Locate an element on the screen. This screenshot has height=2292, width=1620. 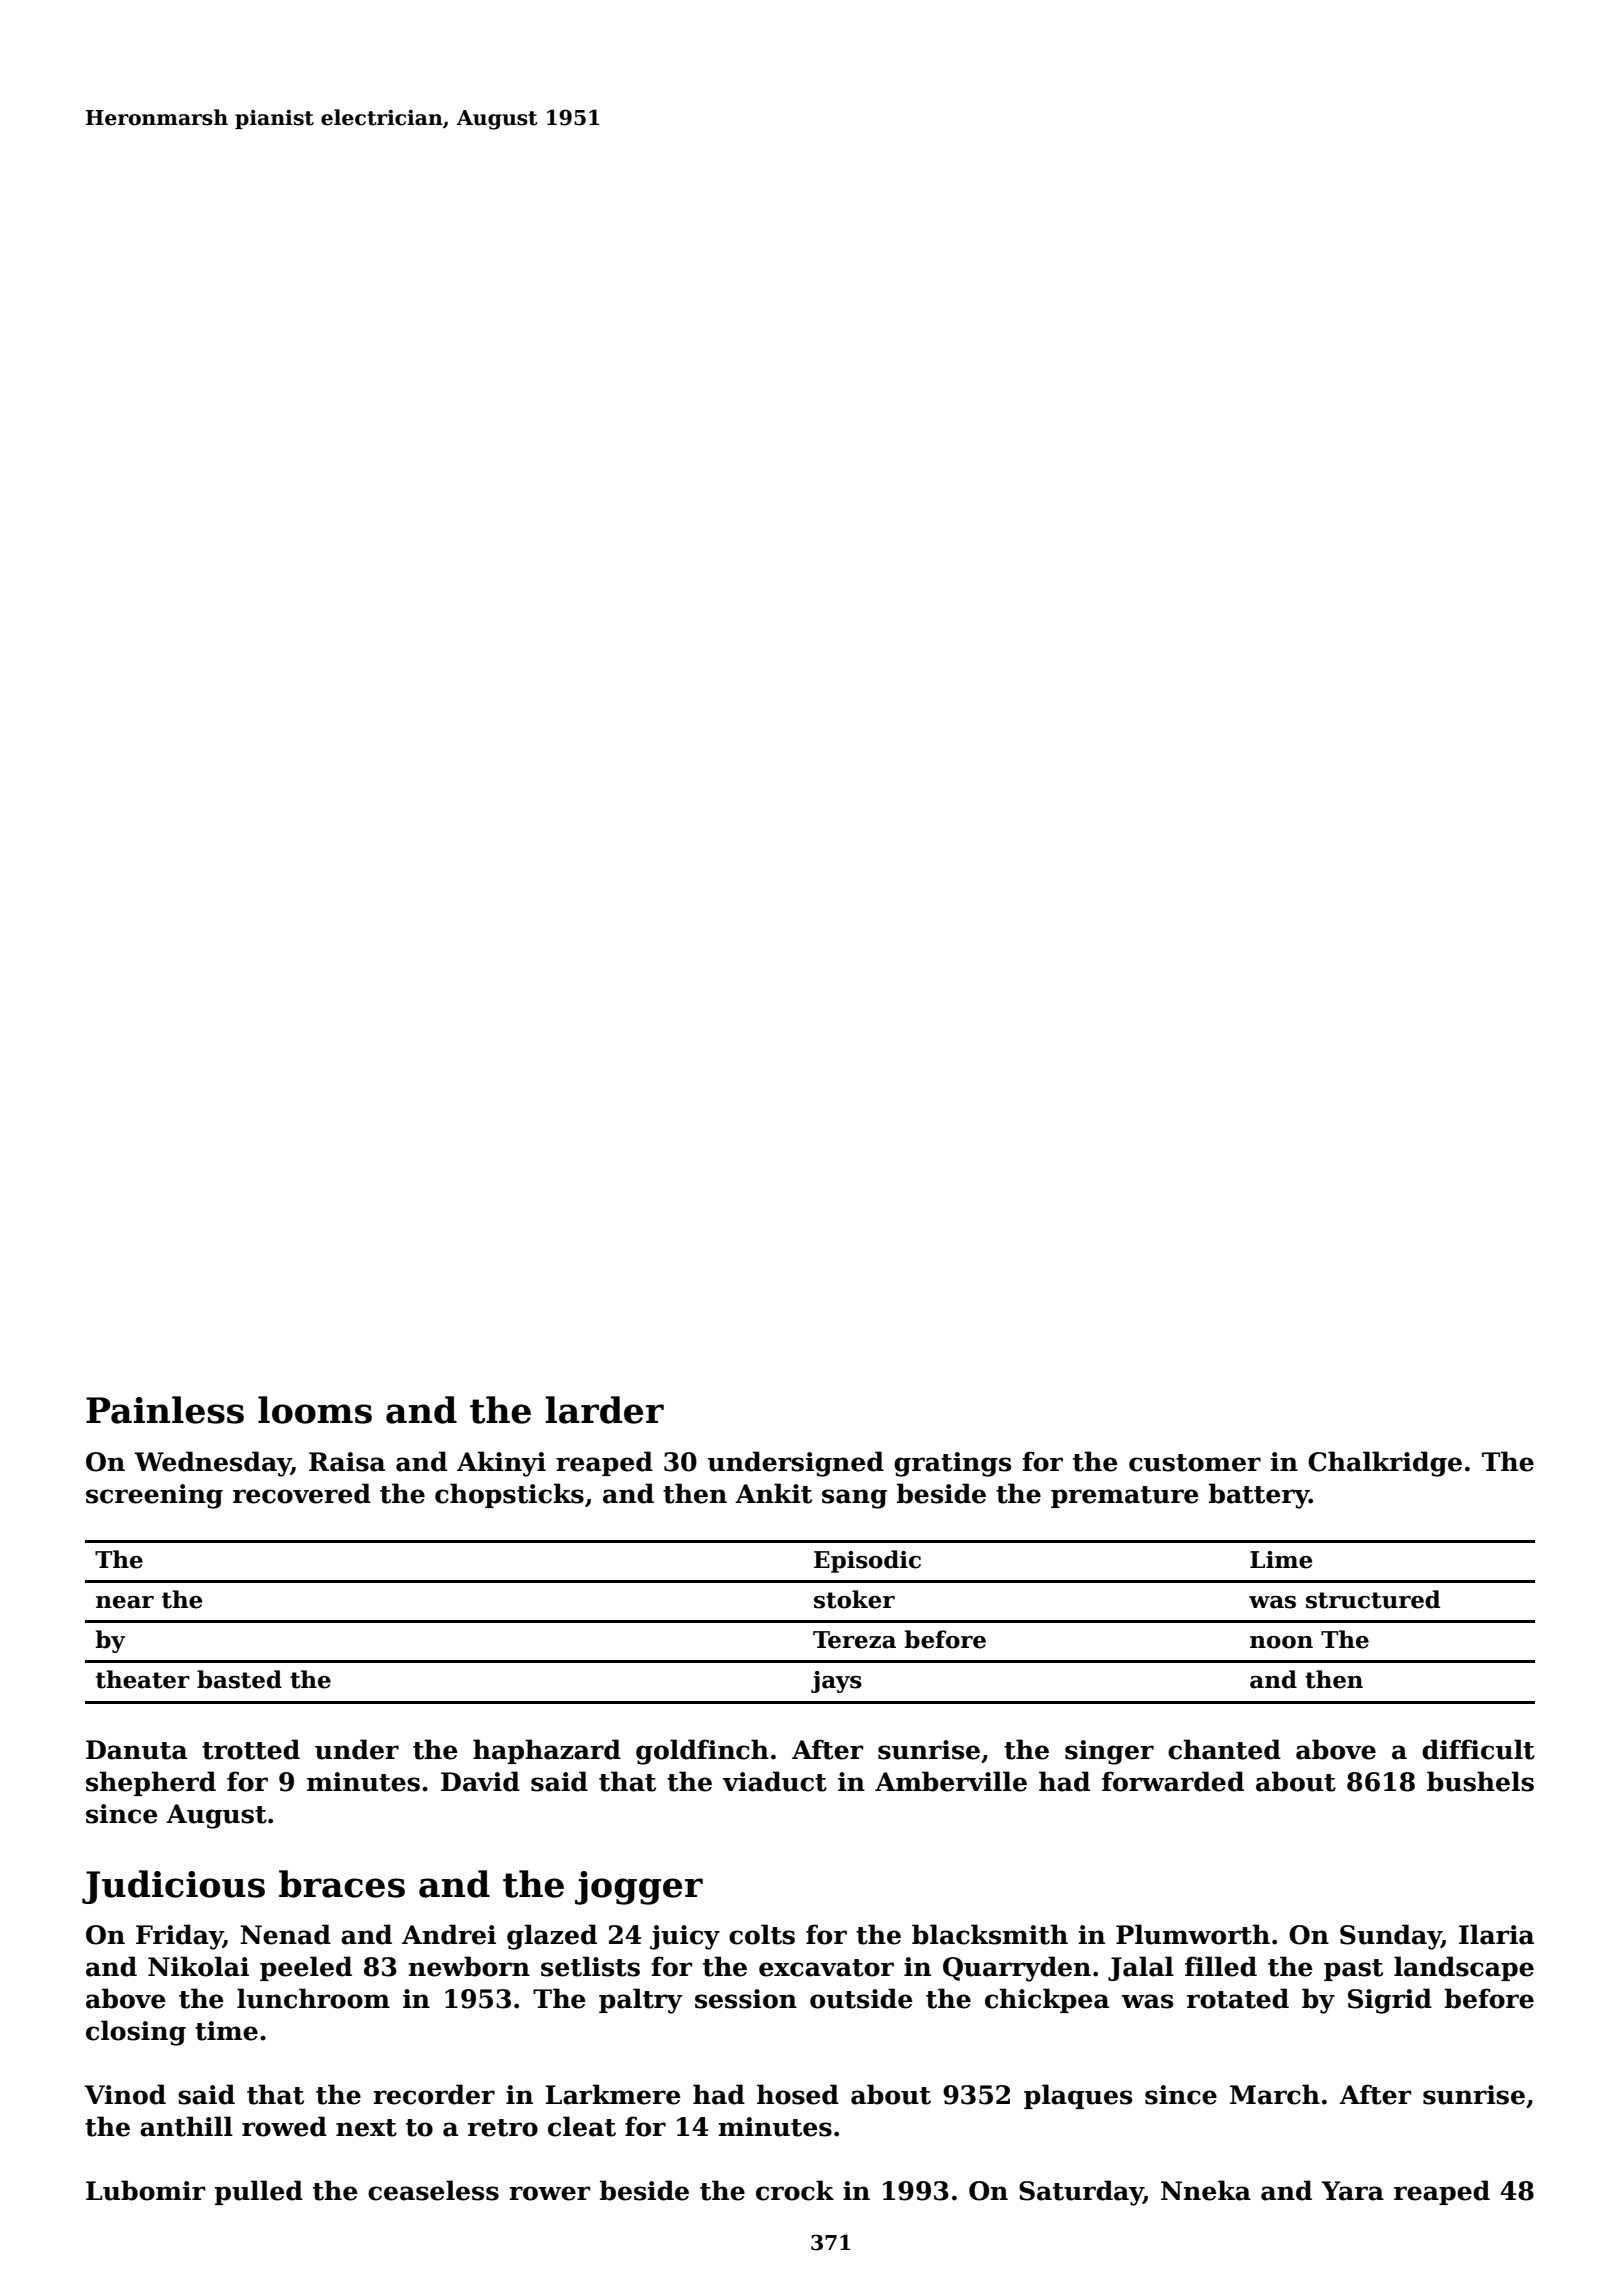
March is located at coordinates (1275, 2094).
